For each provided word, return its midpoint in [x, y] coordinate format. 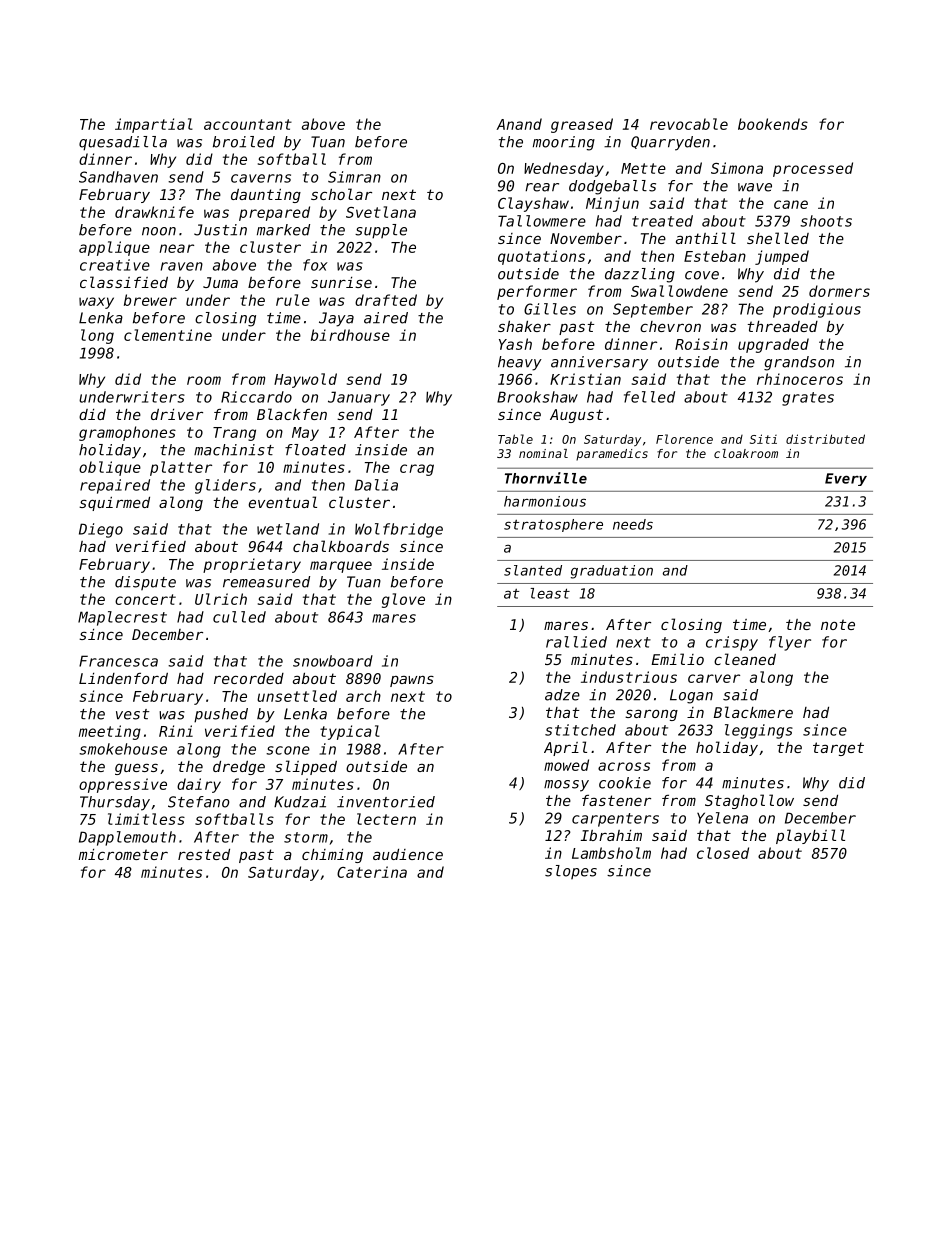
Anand [519, 124]
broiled [244, 142]
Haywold [305, 380]
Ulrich [221, 599]
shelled [778, 238]
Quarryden [670, 143]
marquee [341, 567]
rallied [576, 642]
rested [204, 854]
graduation [612, 572]
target [838, 749]
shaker [524, 326]
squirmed [114, 504]
